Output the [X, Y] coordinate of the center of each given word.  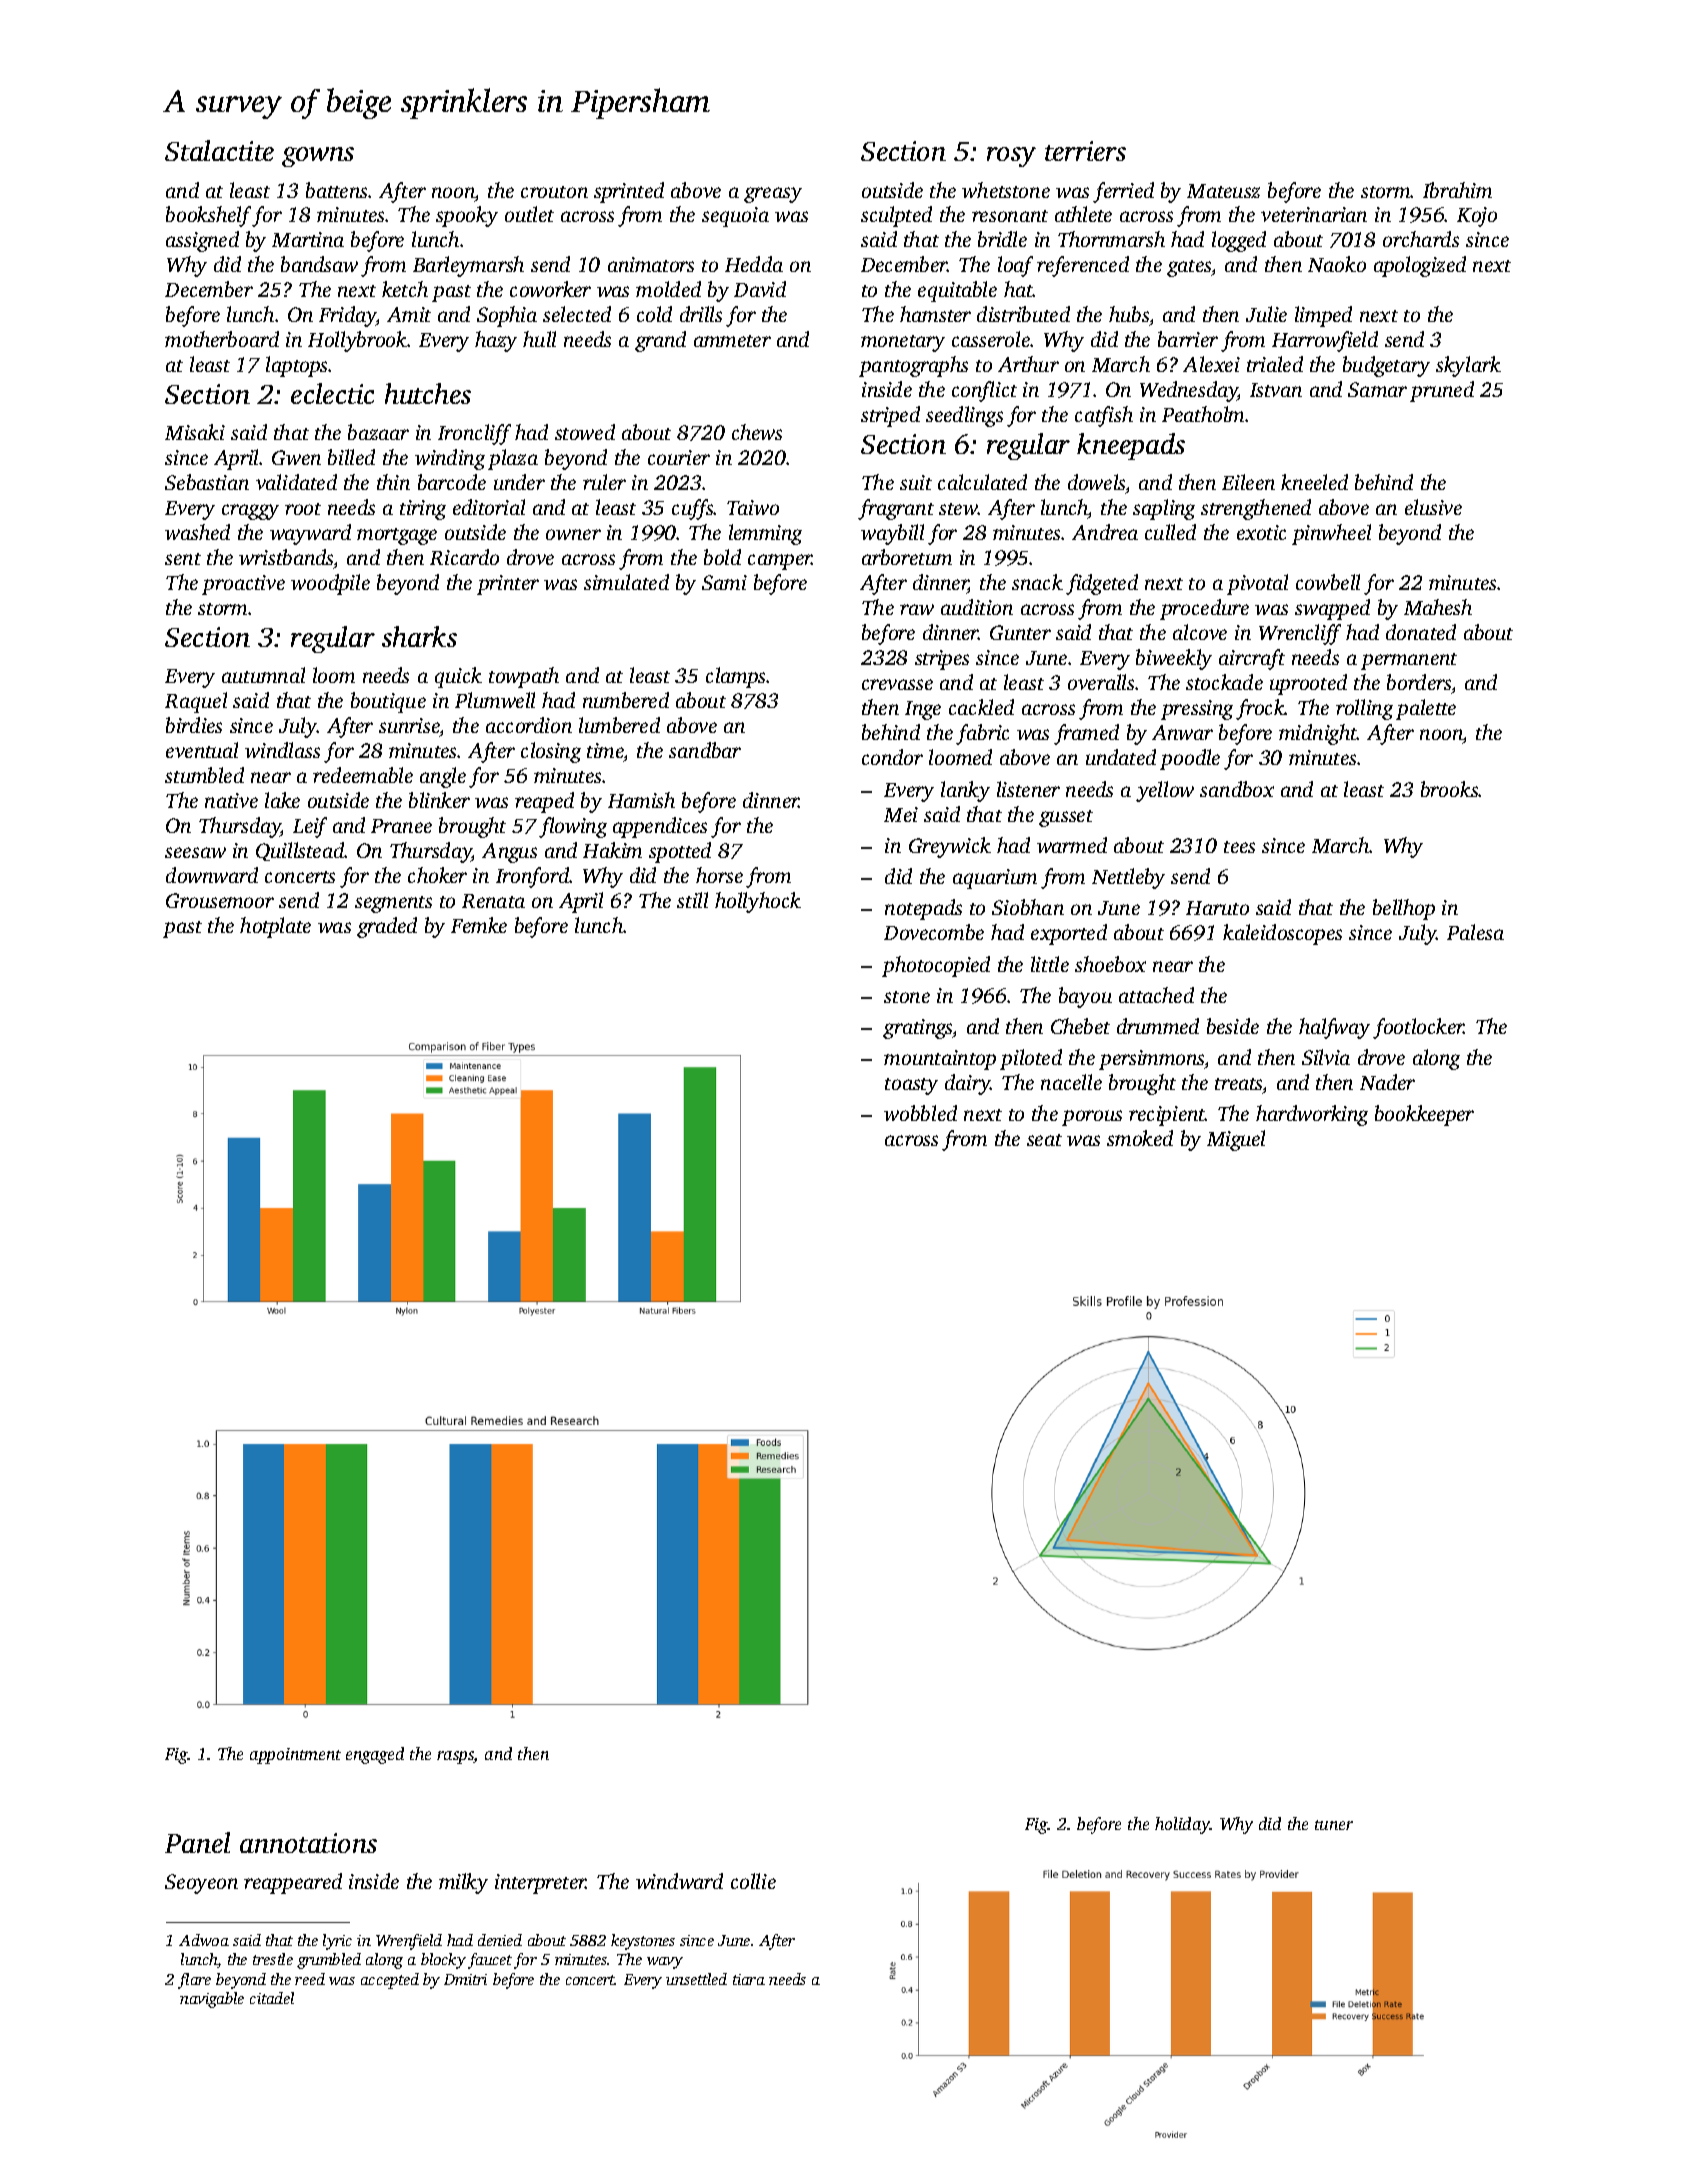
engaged [375, 1755]
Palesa [1475, 932]
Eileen [1248, 482]
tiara [749, 1979]
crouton [554, 192]
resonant [1010, 216]
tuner [1334, 1825]
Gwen [296, 457]
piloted [1031, 1059]
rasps [455, 1757]
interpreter [540, 1884]
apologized [1420, 266]
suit [916, 482]
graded [387, 927]
